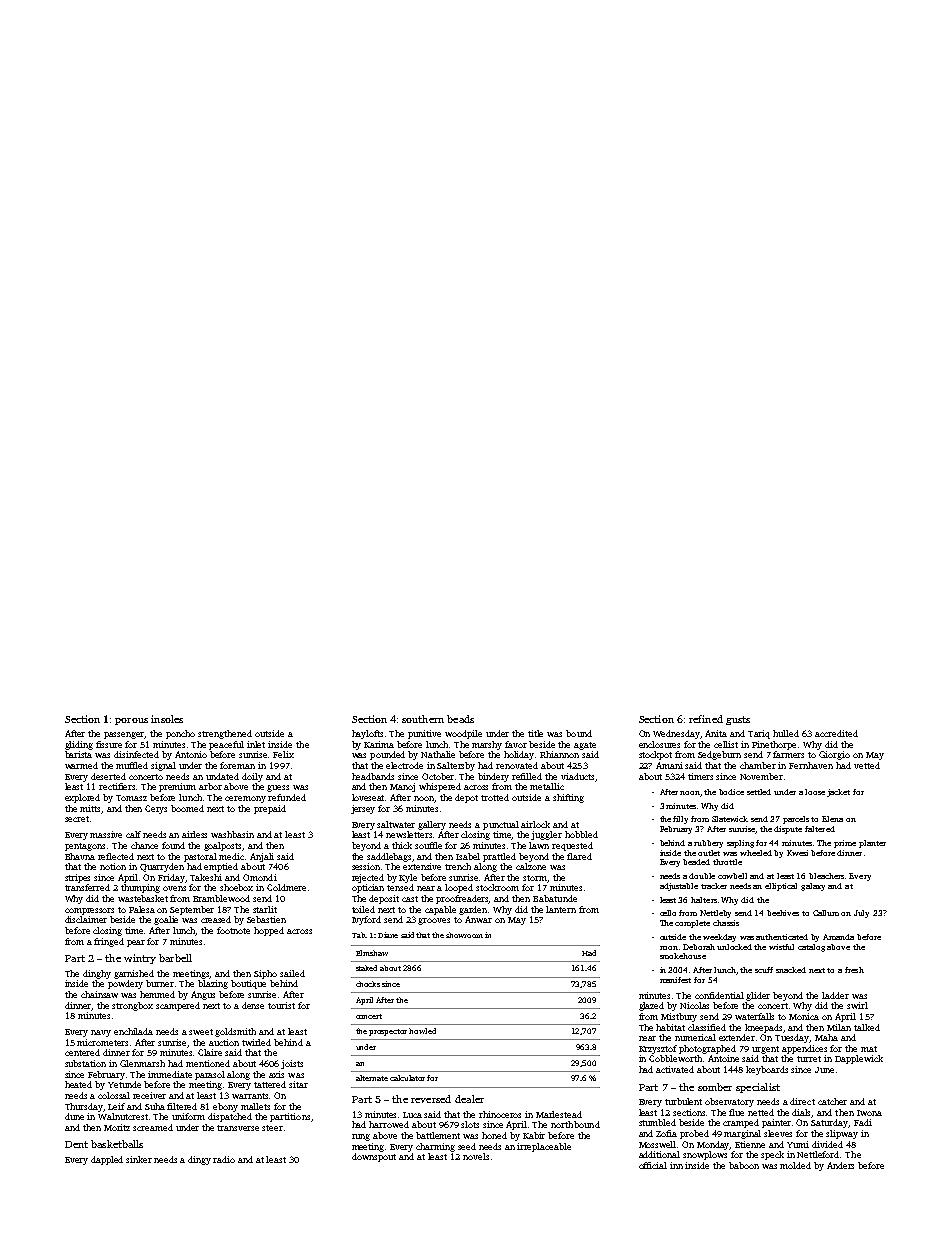 The height and width of the screenshot is (1233, 952). I want to click on dappled, so click(107, 1160).
